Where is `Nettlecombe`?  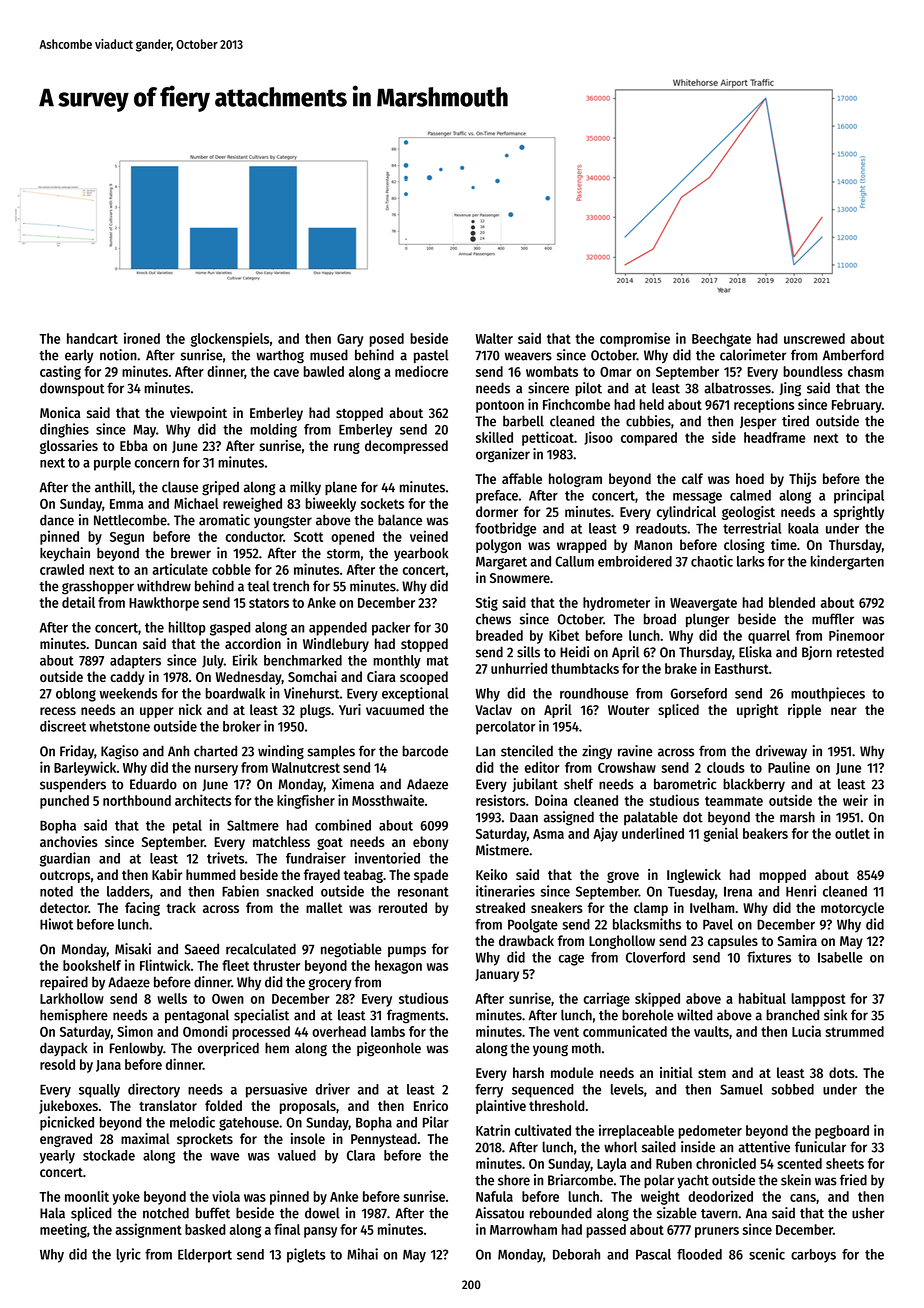 Nettlecombe is located at coordinates (130, 520).
